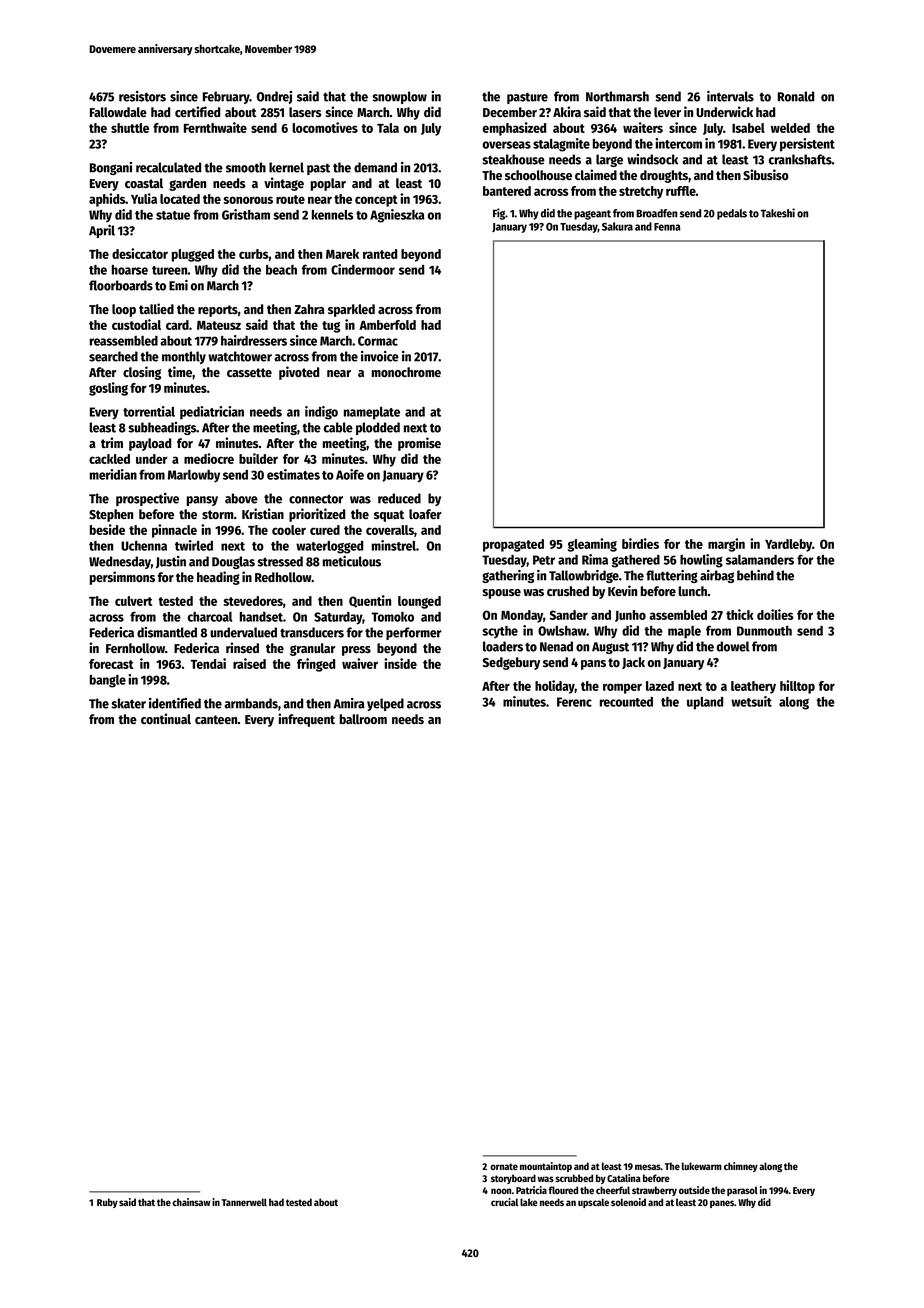 The width and height of the page is (924, 1308). What do you see at coordinates (419, 444) in the page?
I see `promise` at bounding box center [419, 444].
